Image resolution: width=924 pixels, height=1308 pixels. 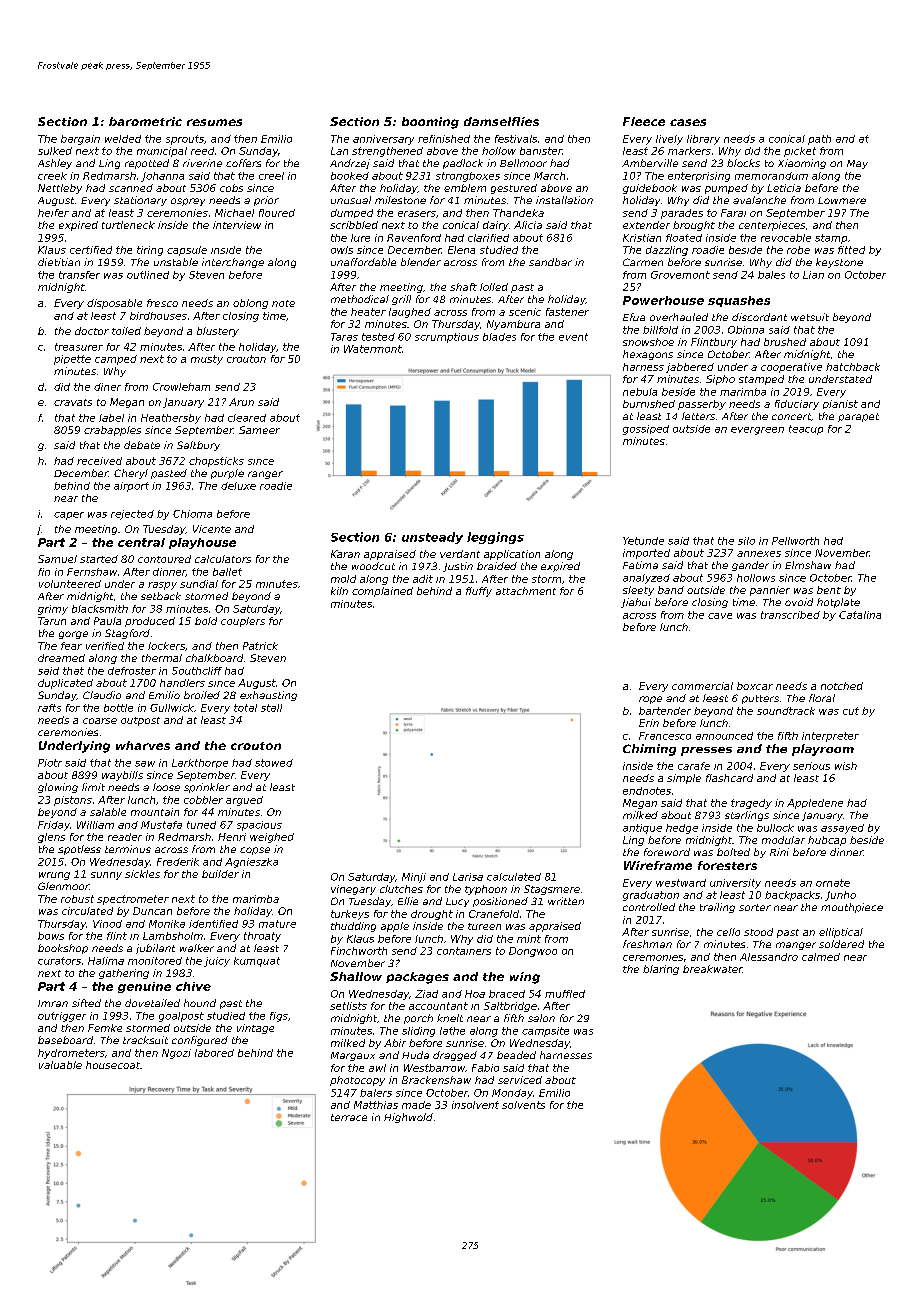 I want to click on valuable, so click(x=60, y=1065).
